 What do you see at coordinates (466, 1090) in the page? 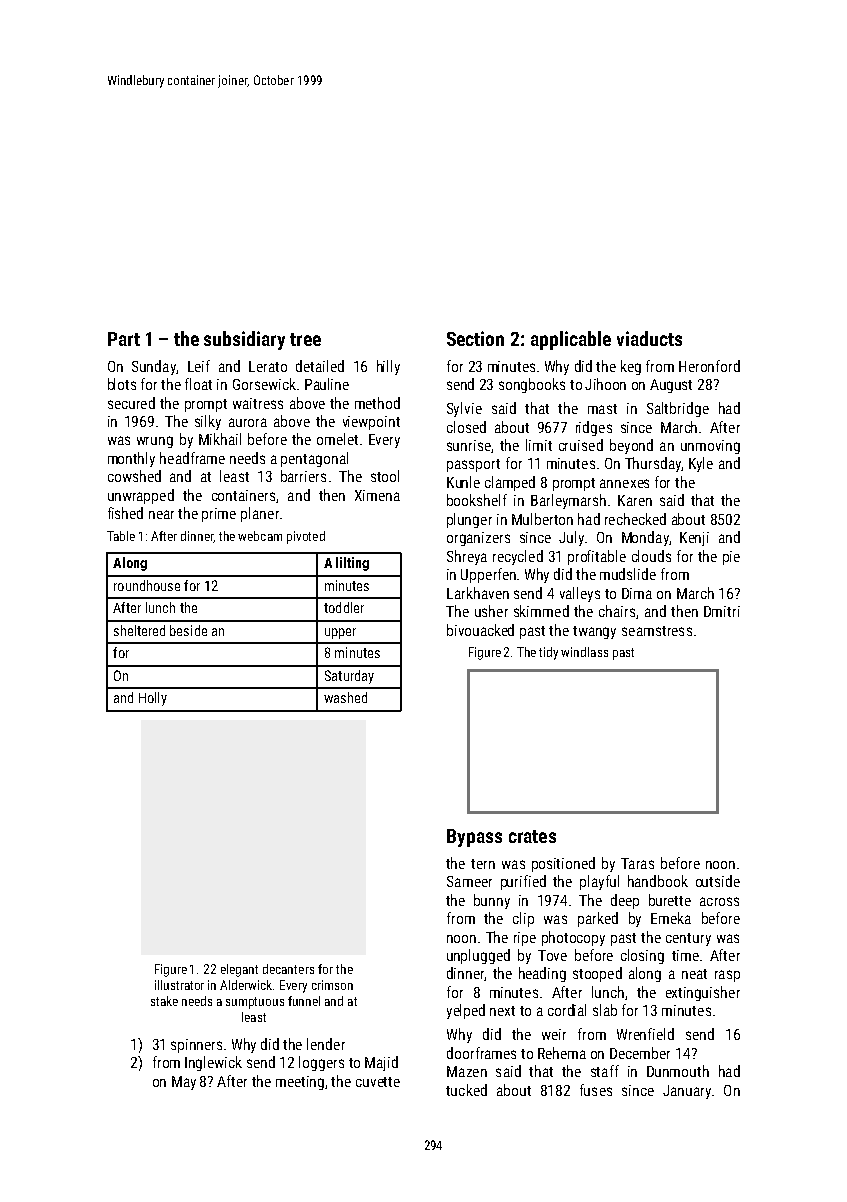
I see `tucked` at bounding box center [466, 1090].
